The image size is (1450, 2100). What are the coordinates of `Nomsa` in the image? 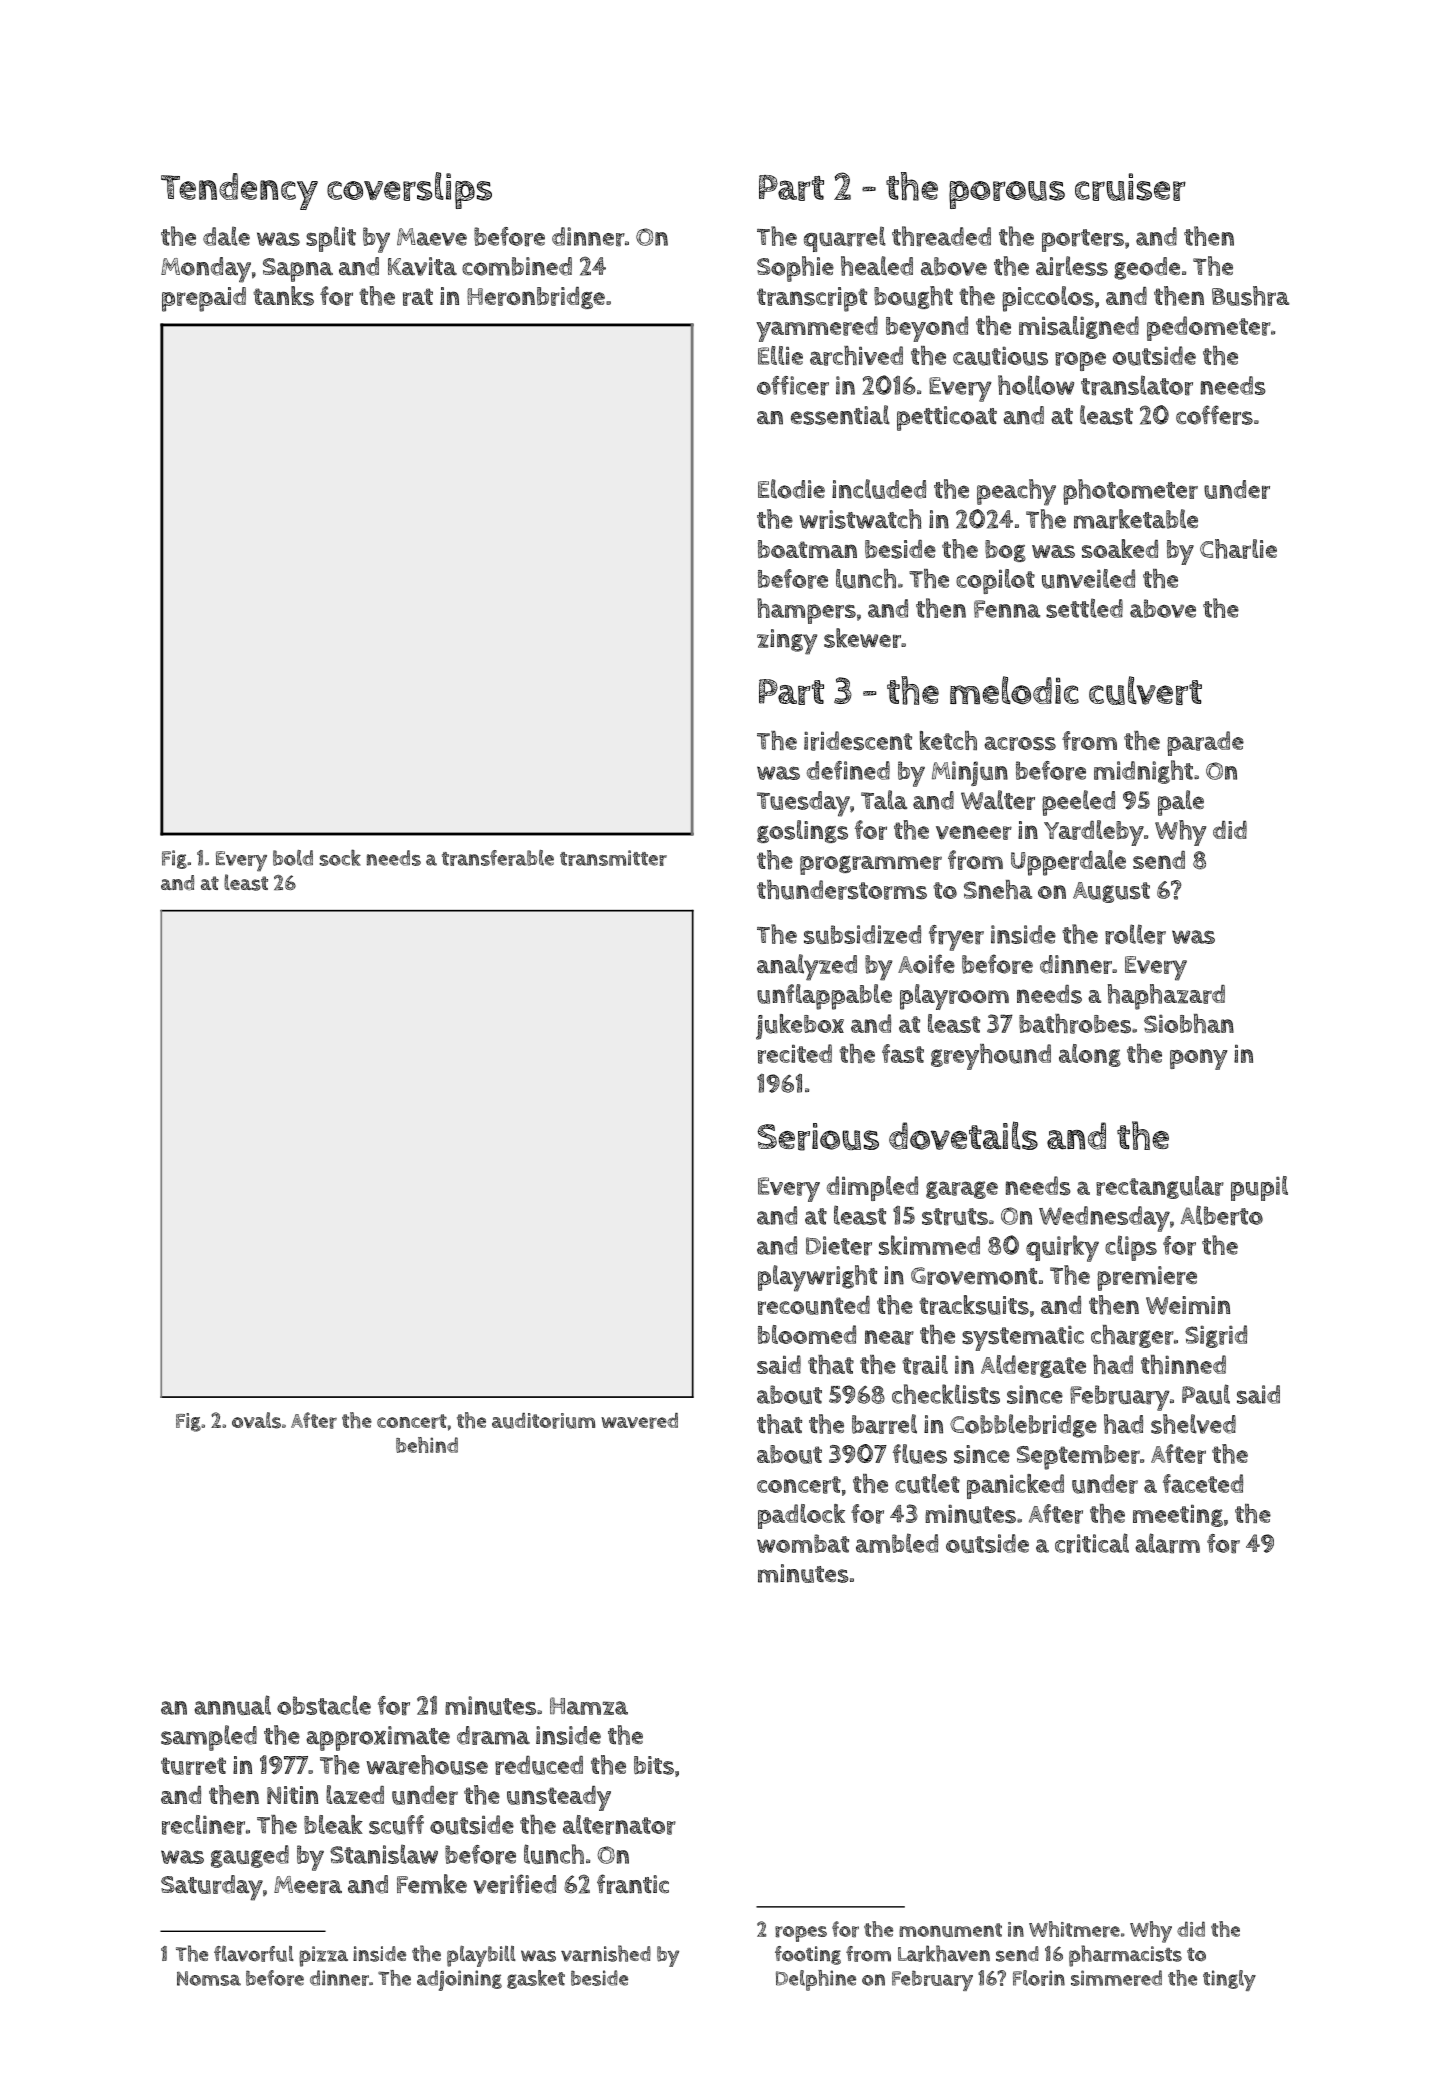 It's located at (209, 1978).
